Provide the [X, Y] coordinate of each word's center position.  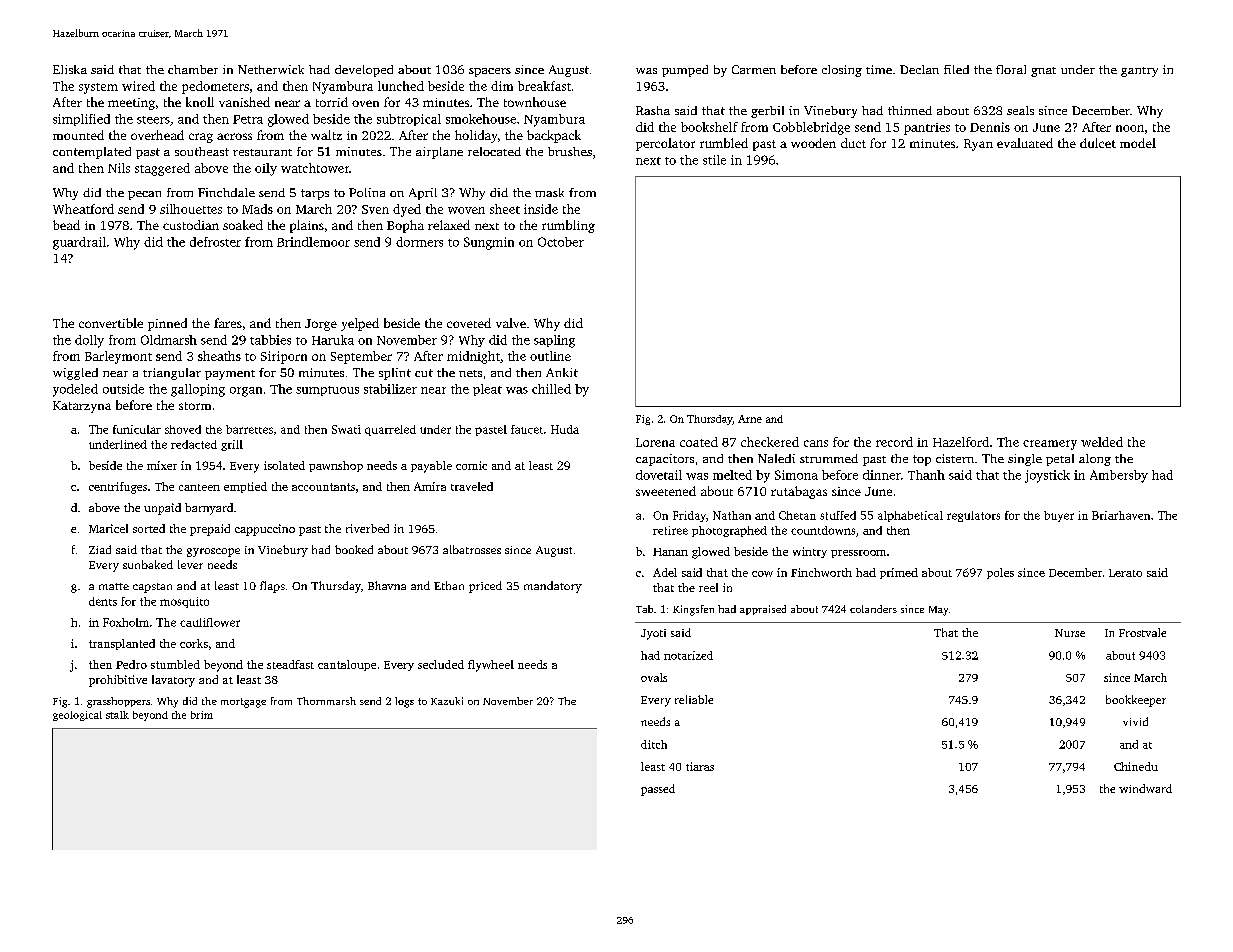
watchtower [315, 168]
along [1095, 460]
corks [194, 643]
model [1138, 143]
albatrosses [472, 549]
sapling [554, 341]
